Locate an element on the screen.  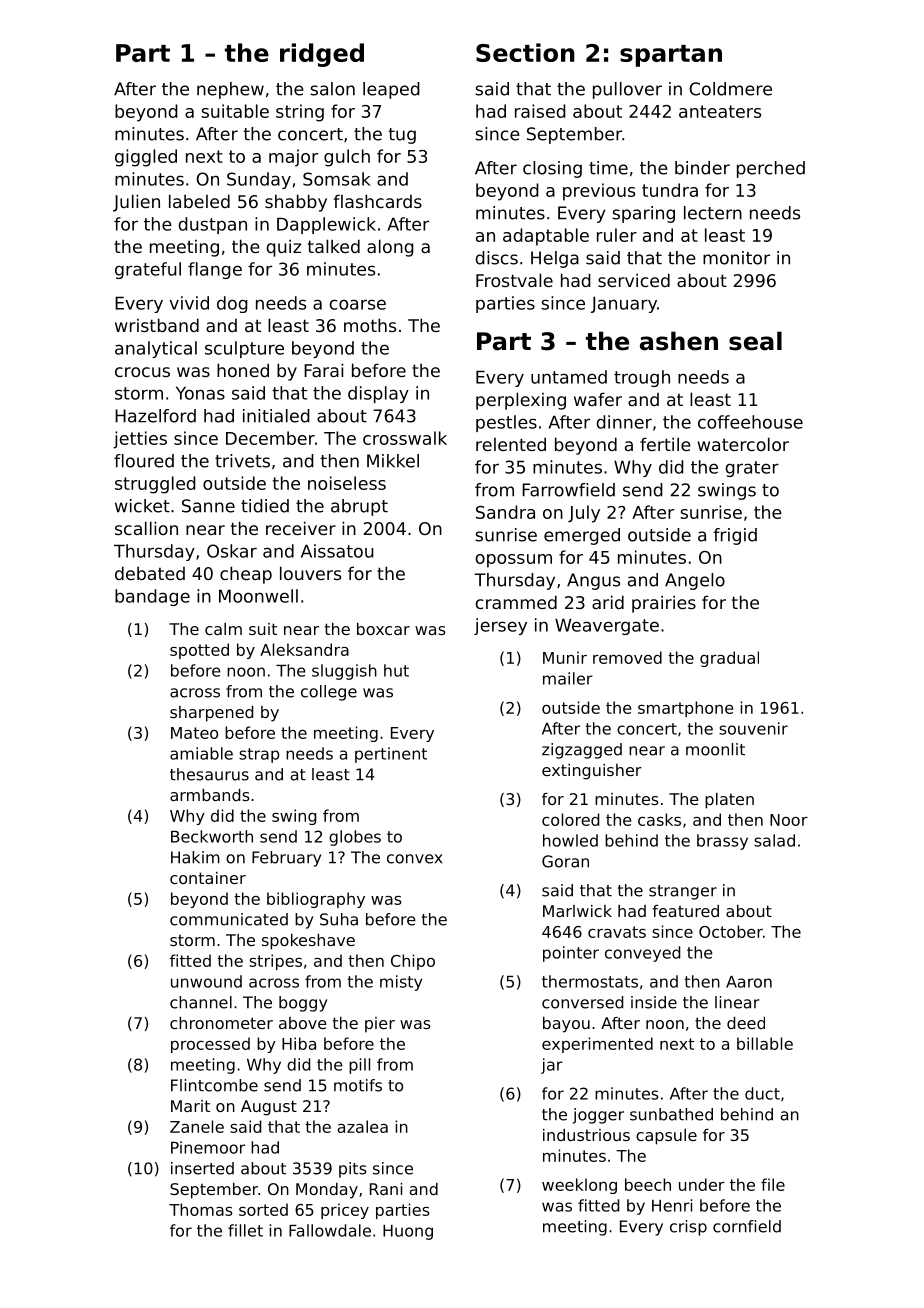
grater is located at coordinates (752, 469).
